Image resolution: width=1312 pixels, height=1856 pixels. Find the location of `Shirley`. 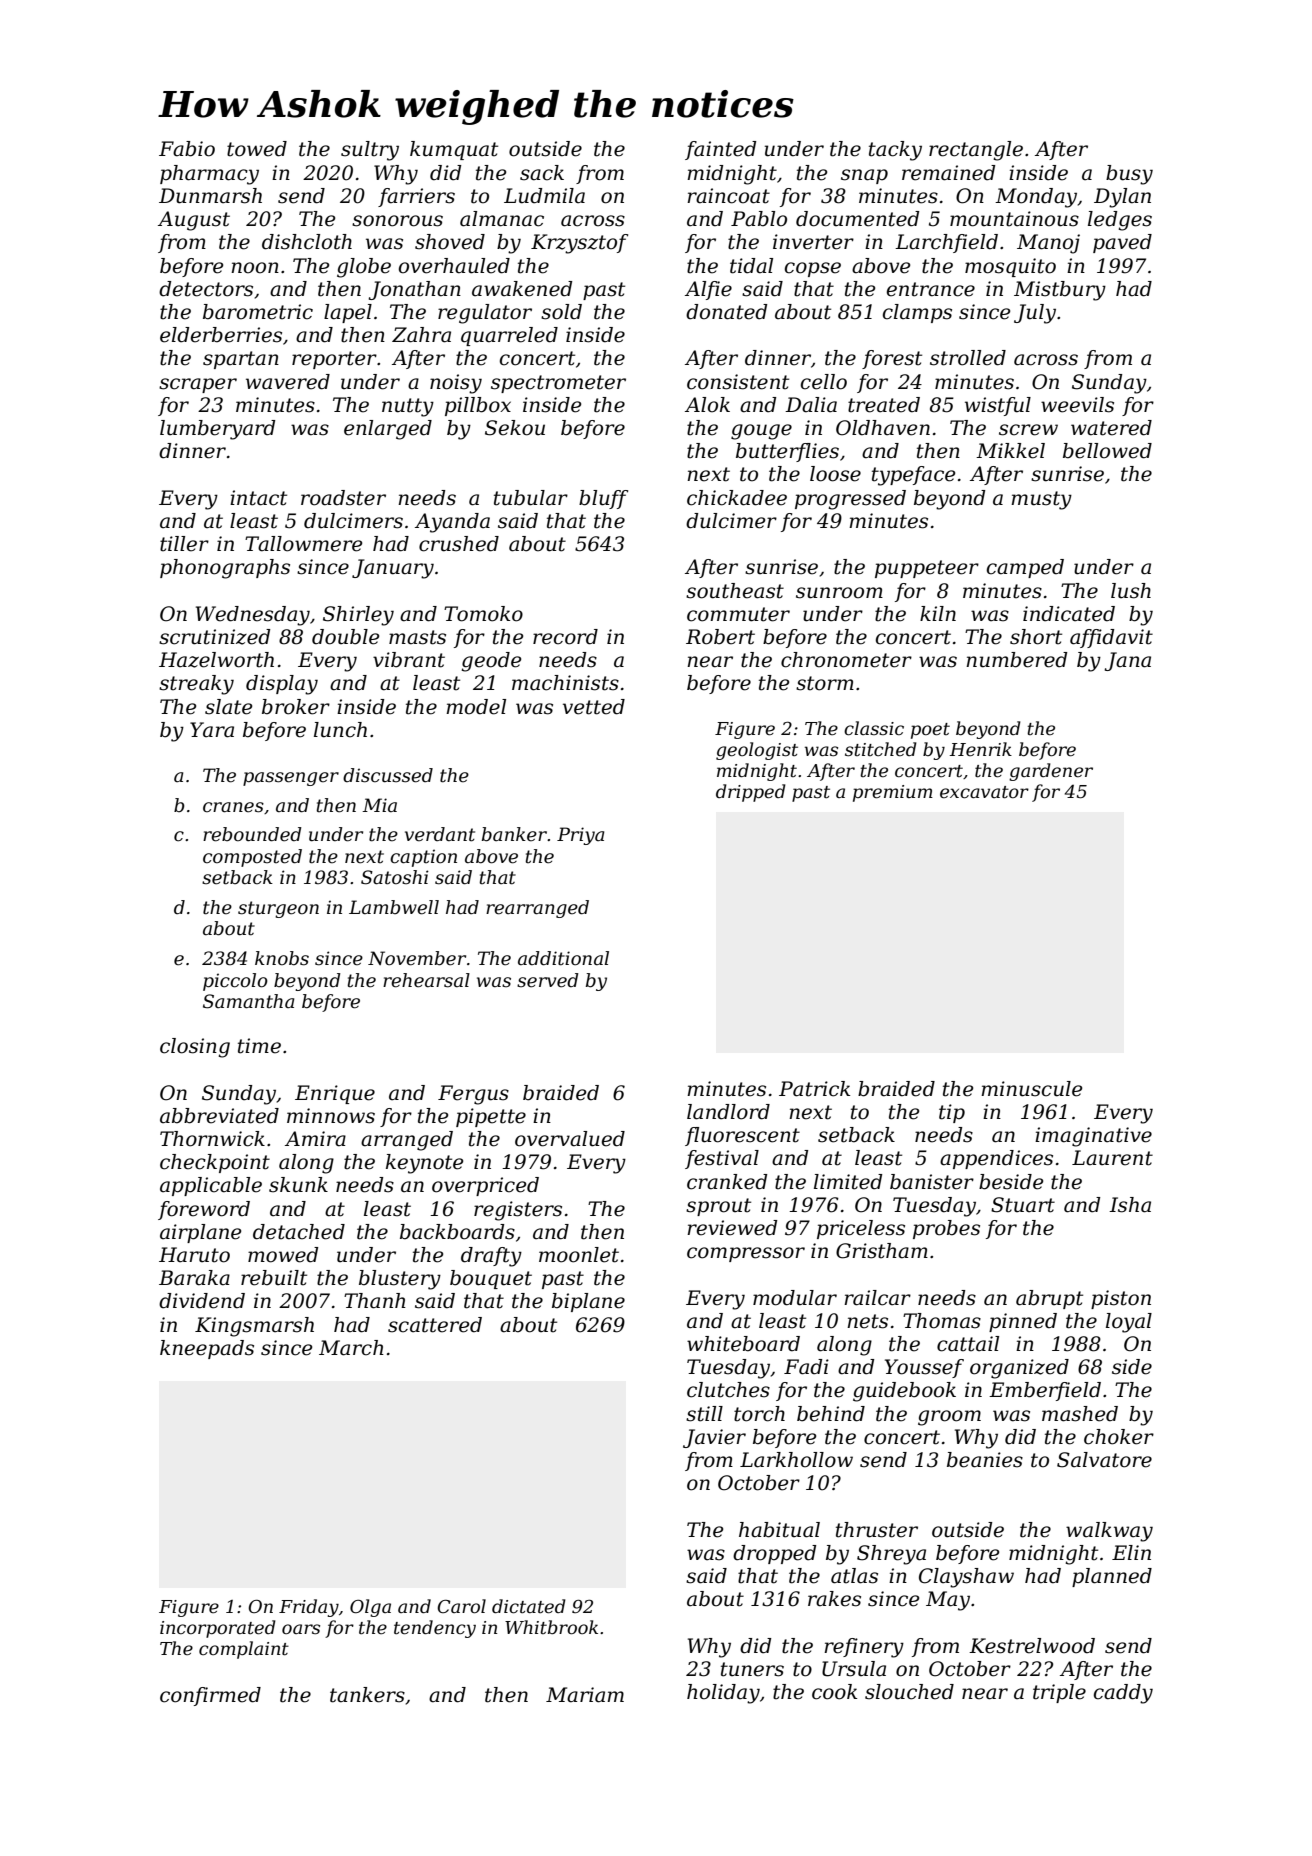

Shirley is located at coordinates (358, 616).
